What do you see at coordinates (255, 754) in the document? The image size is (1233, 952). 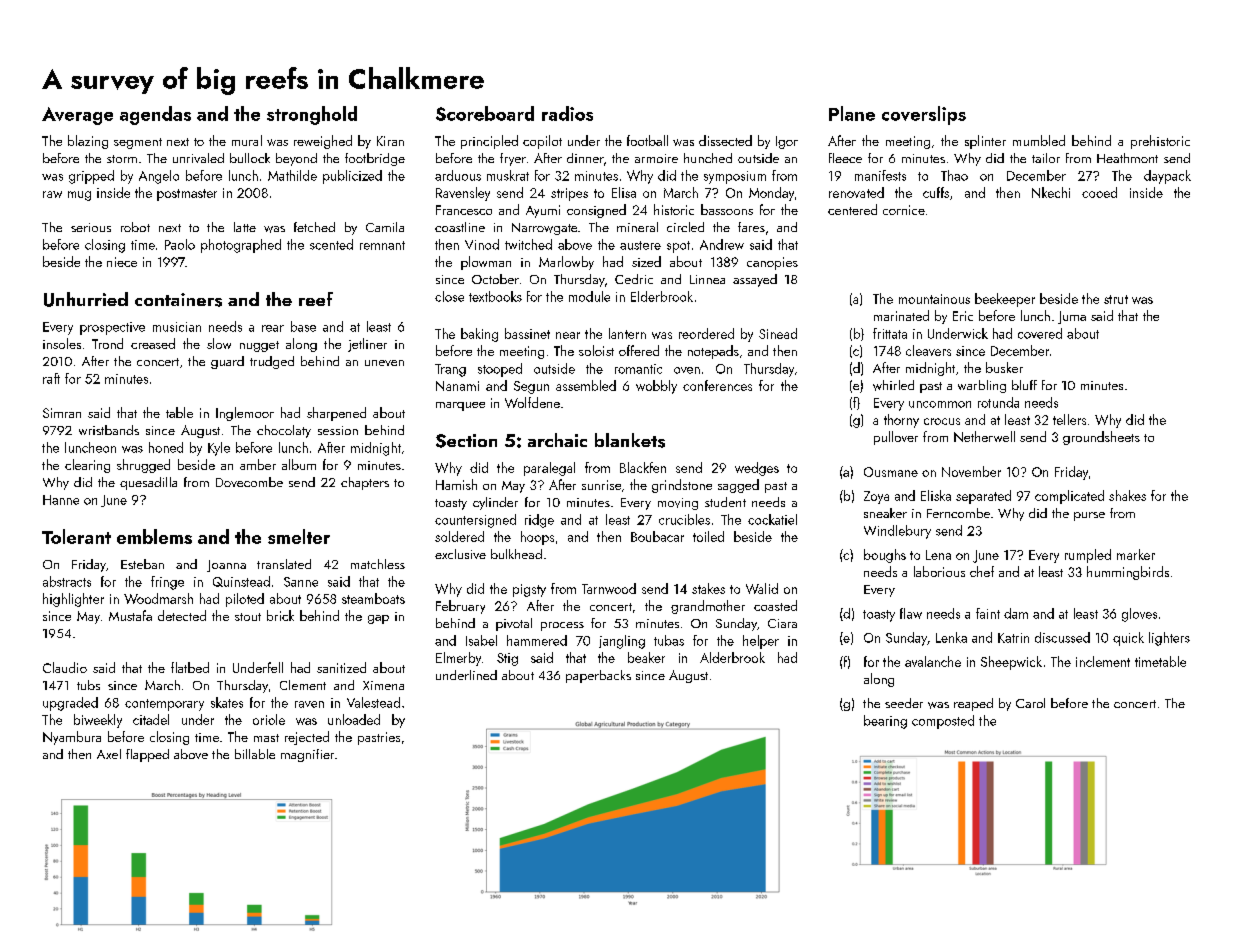 I see `billable` at bounding box center [255, 754].
